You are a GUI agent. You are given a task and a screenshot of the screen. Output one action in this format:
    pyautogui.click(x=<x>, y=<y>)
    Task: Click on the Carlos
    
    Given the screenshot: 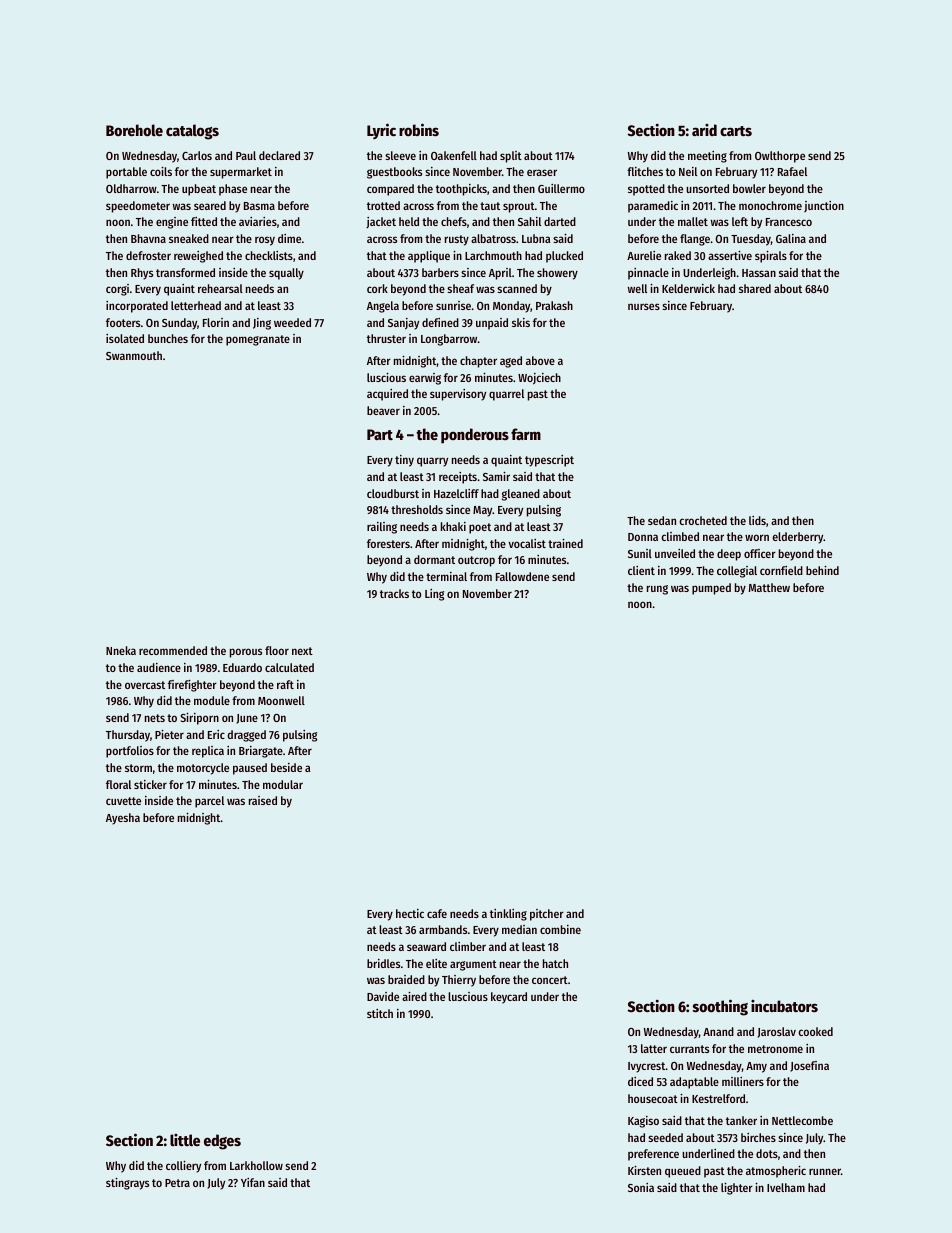 What is the action you would take?
    pyautogui.click(x=197, y=155)
